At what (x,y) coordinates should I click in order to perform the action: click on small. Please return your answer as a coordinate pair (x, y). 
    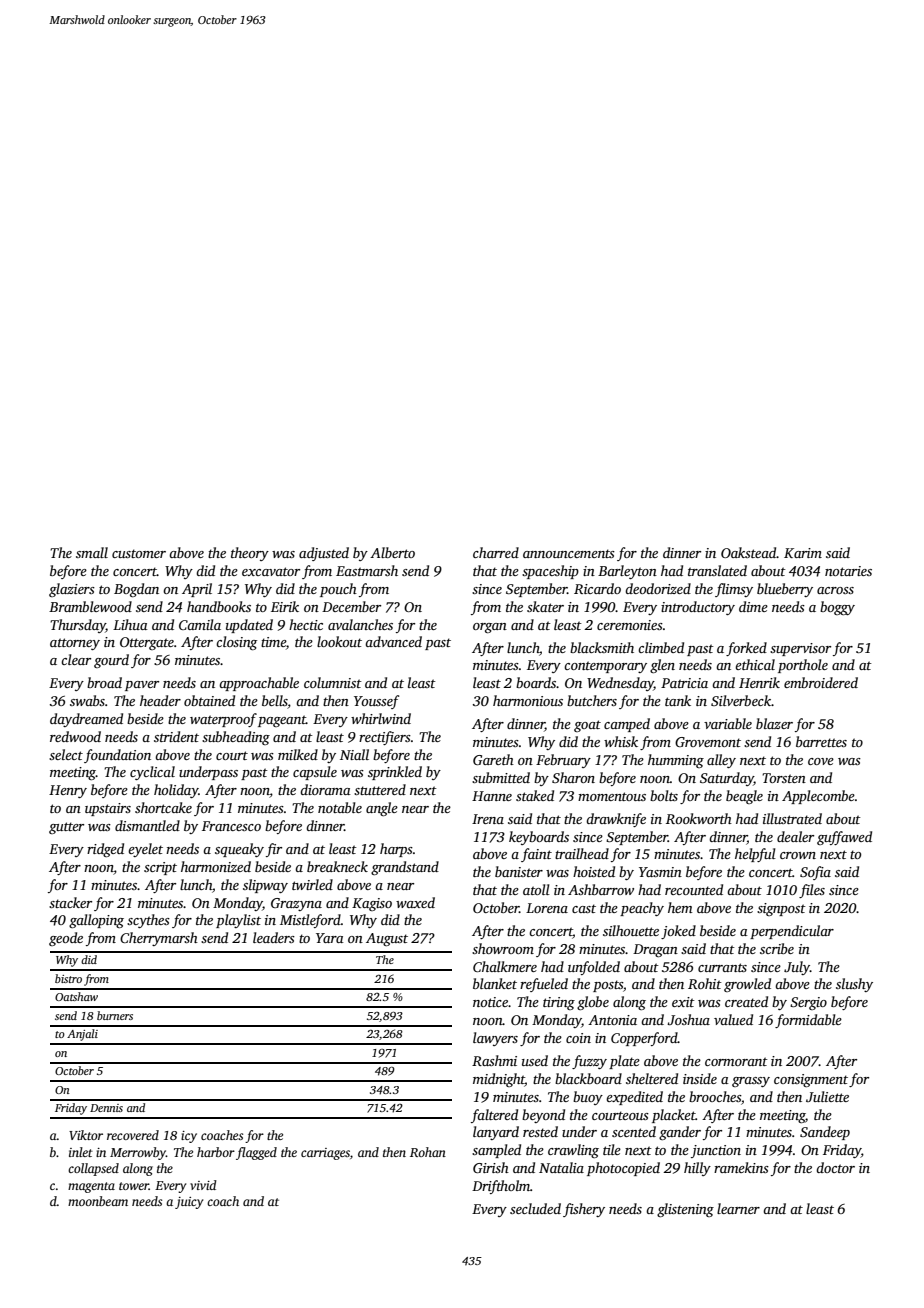
    Looking at the image, I should click on (92, 552).
